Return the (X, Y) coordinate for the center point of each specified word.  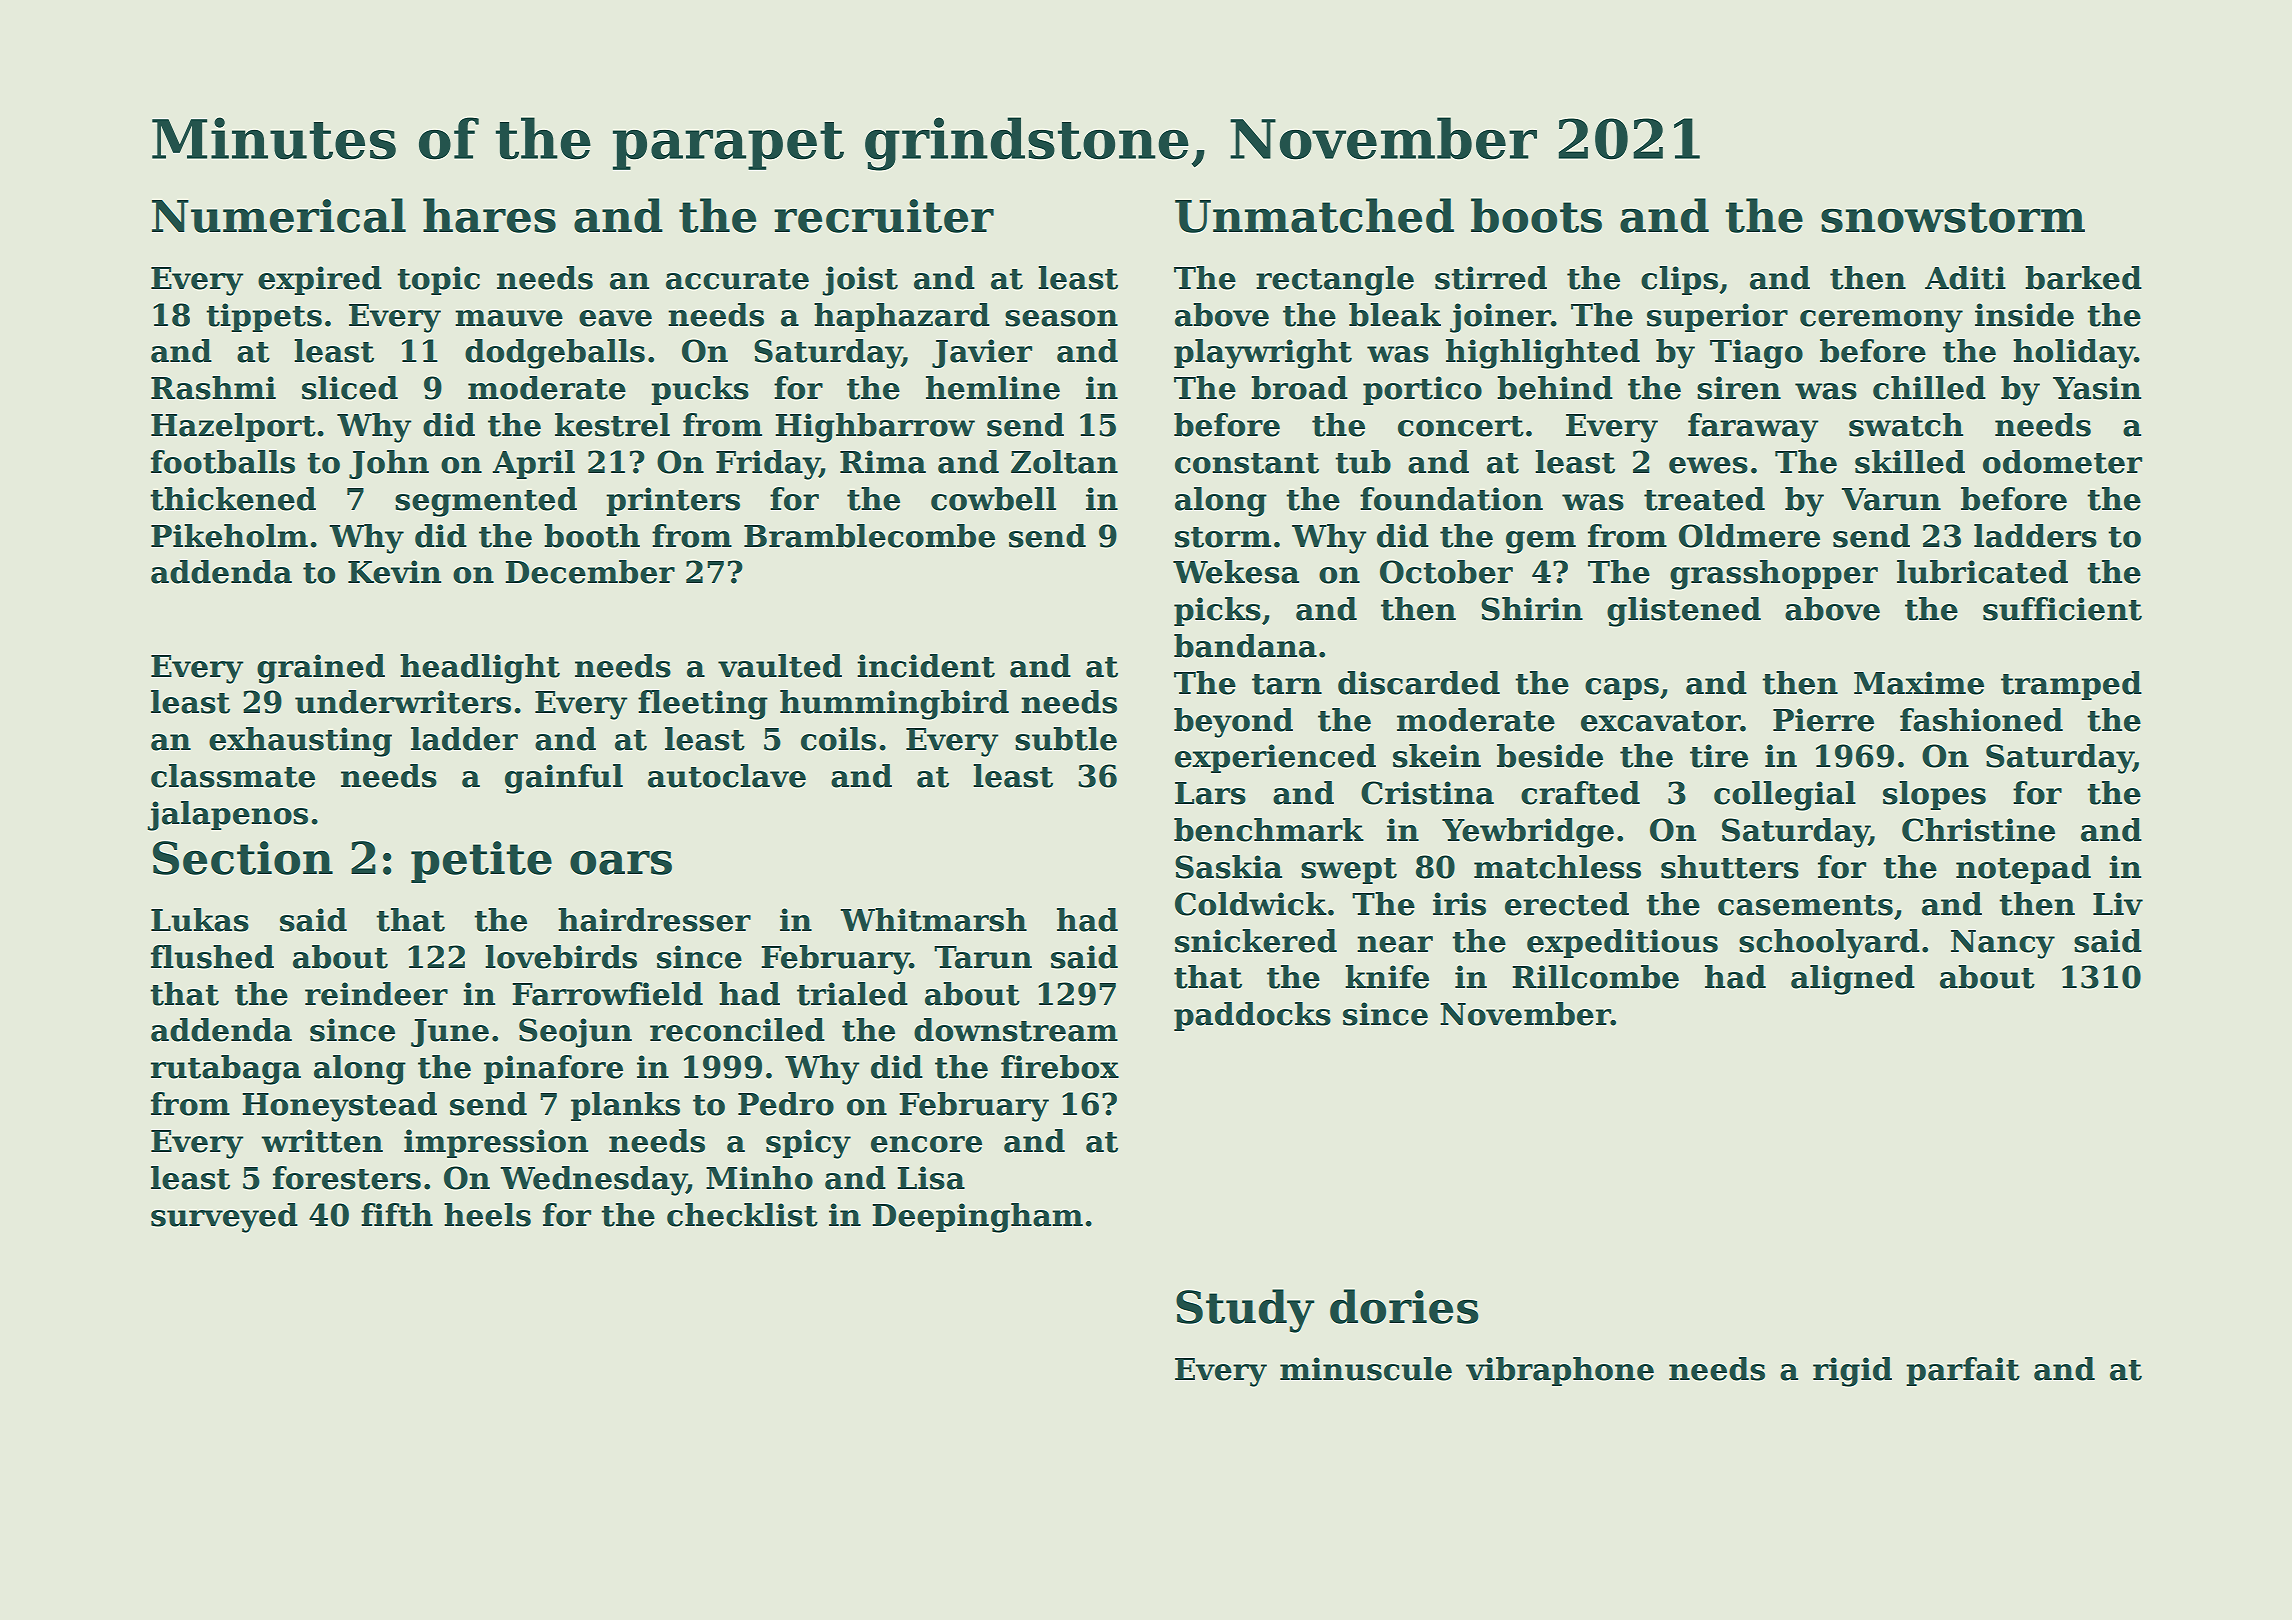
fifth (397, 1215)
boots (1536, 215)
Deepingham (977, 1218)
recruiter (884, 216)
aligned (1853, 980)
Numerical (279, 215)
